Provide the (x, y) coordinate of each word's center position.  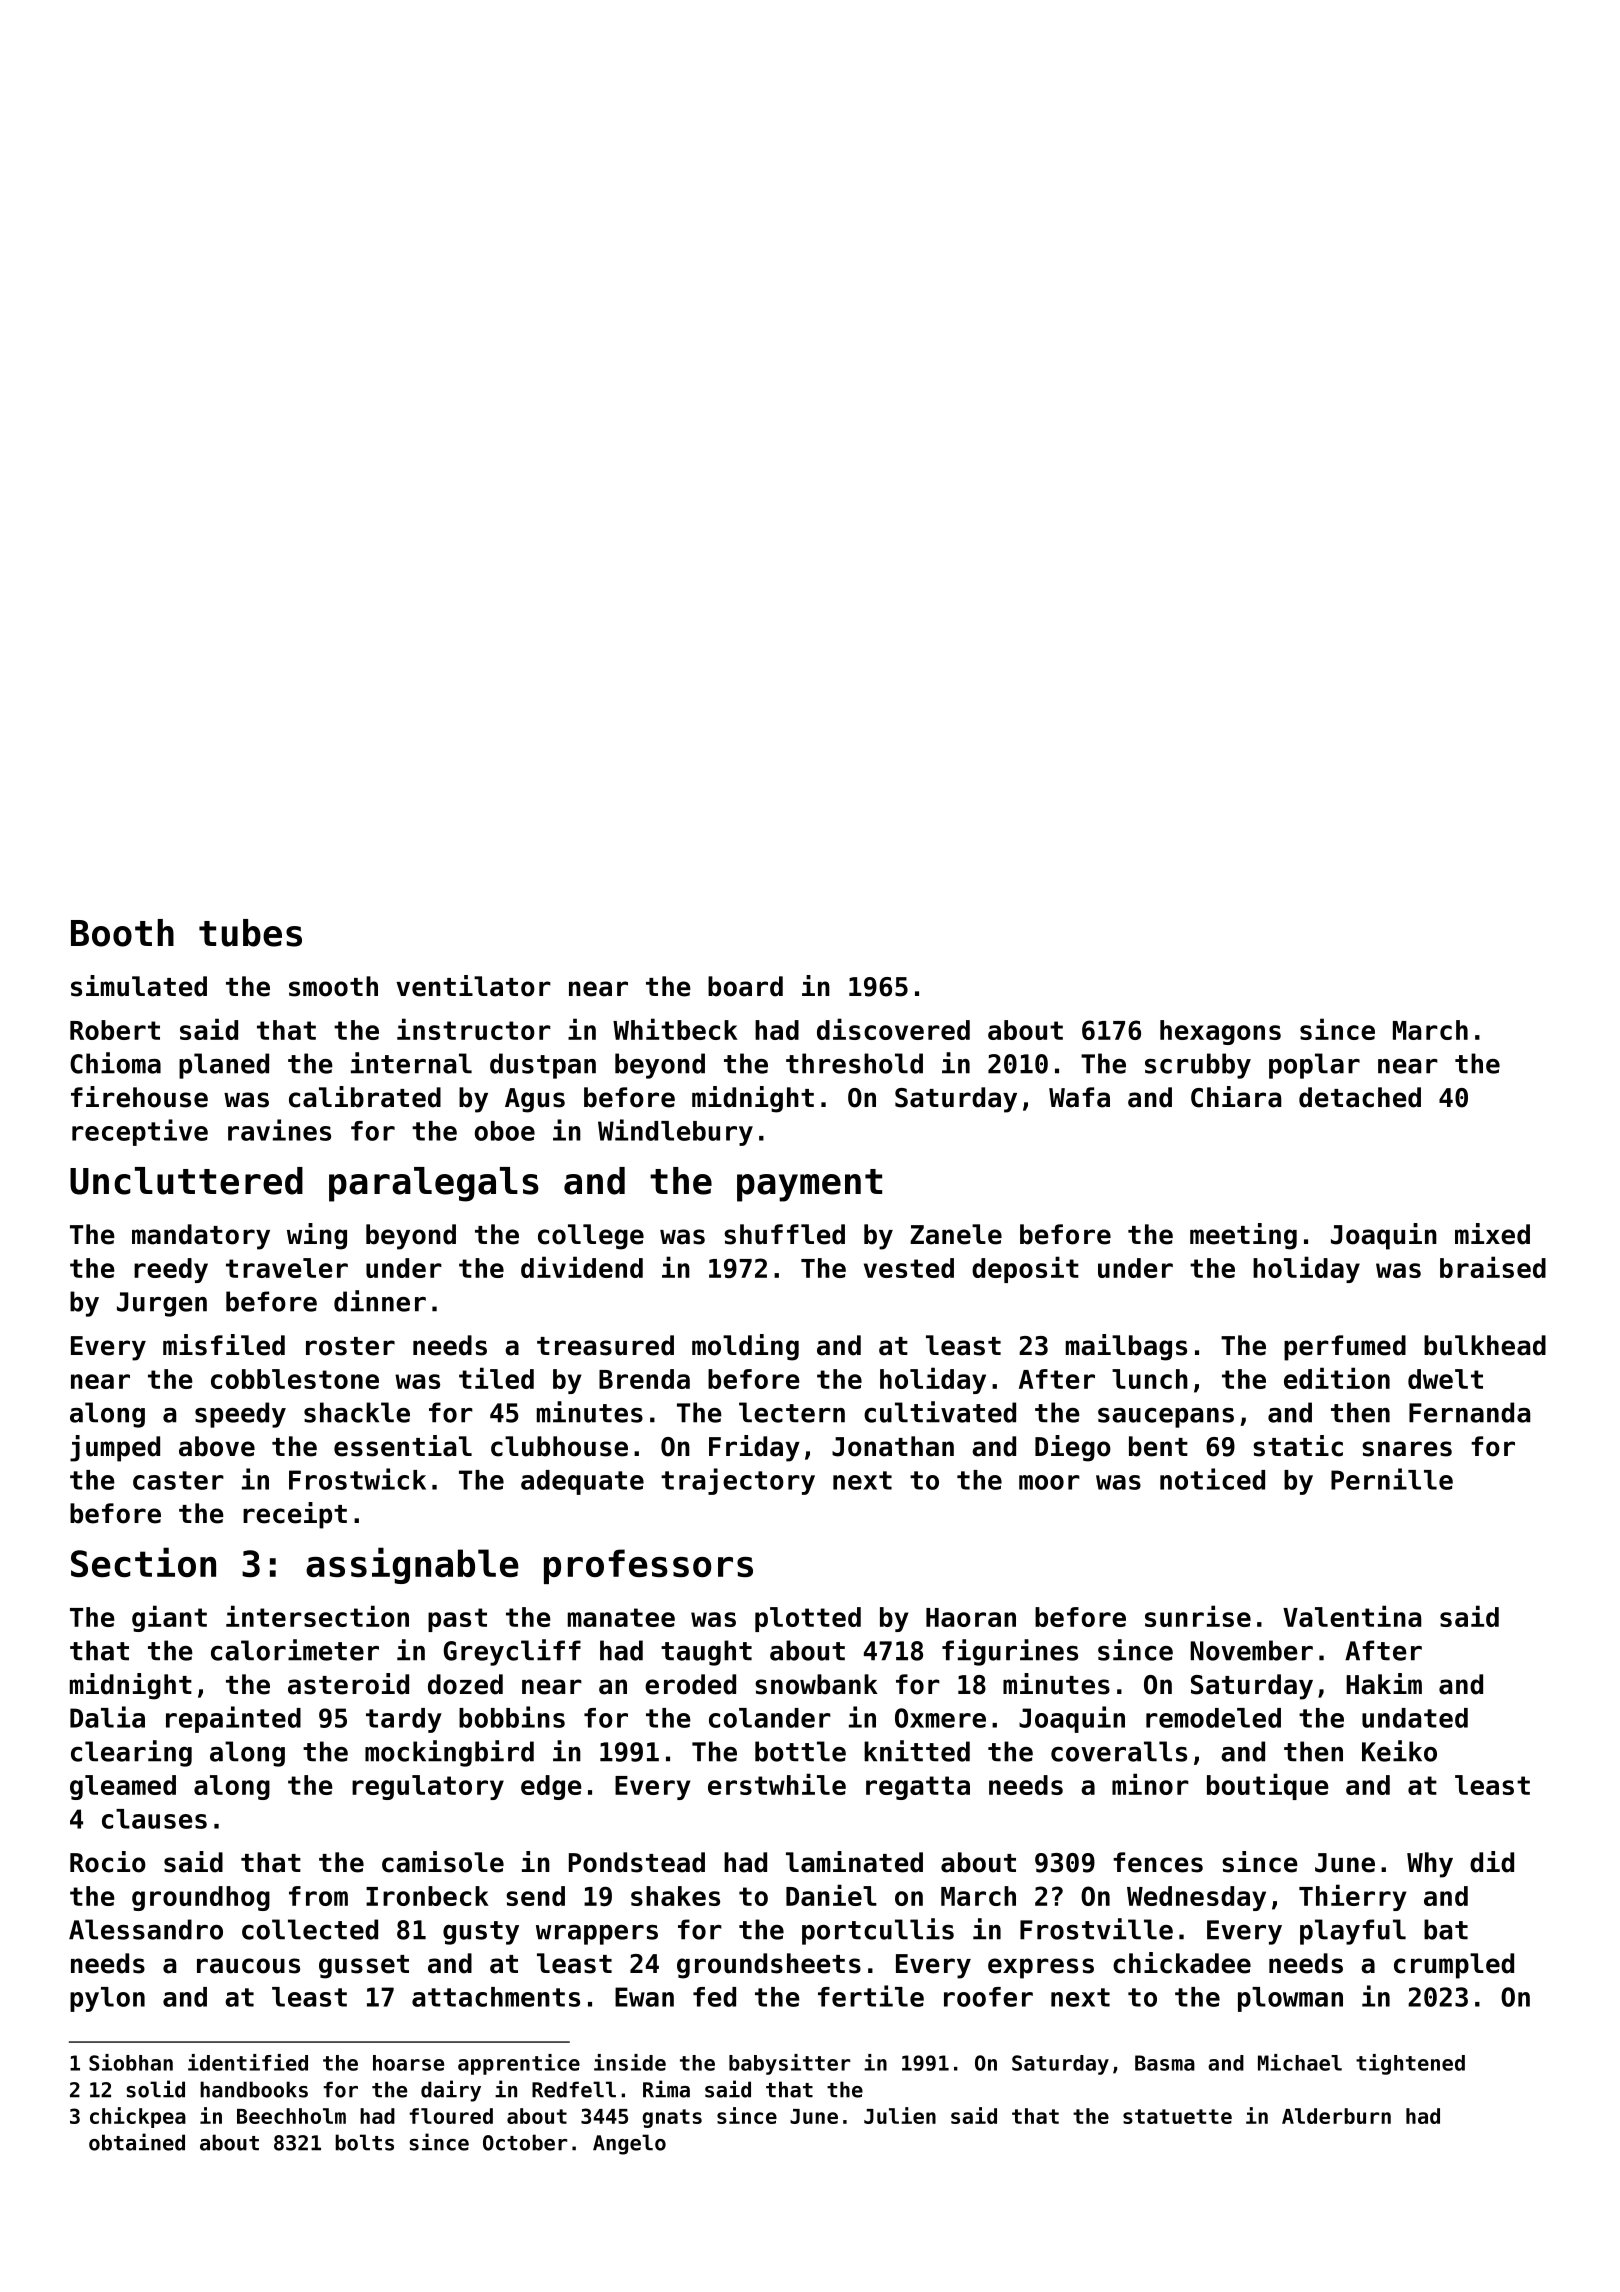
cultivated (940, 1412)
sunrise (1198, 1616)
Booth (122, 933)
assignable (412, 1565)
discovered (893, 1029)
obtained (137, 2142)
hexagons (1220, 1032)
